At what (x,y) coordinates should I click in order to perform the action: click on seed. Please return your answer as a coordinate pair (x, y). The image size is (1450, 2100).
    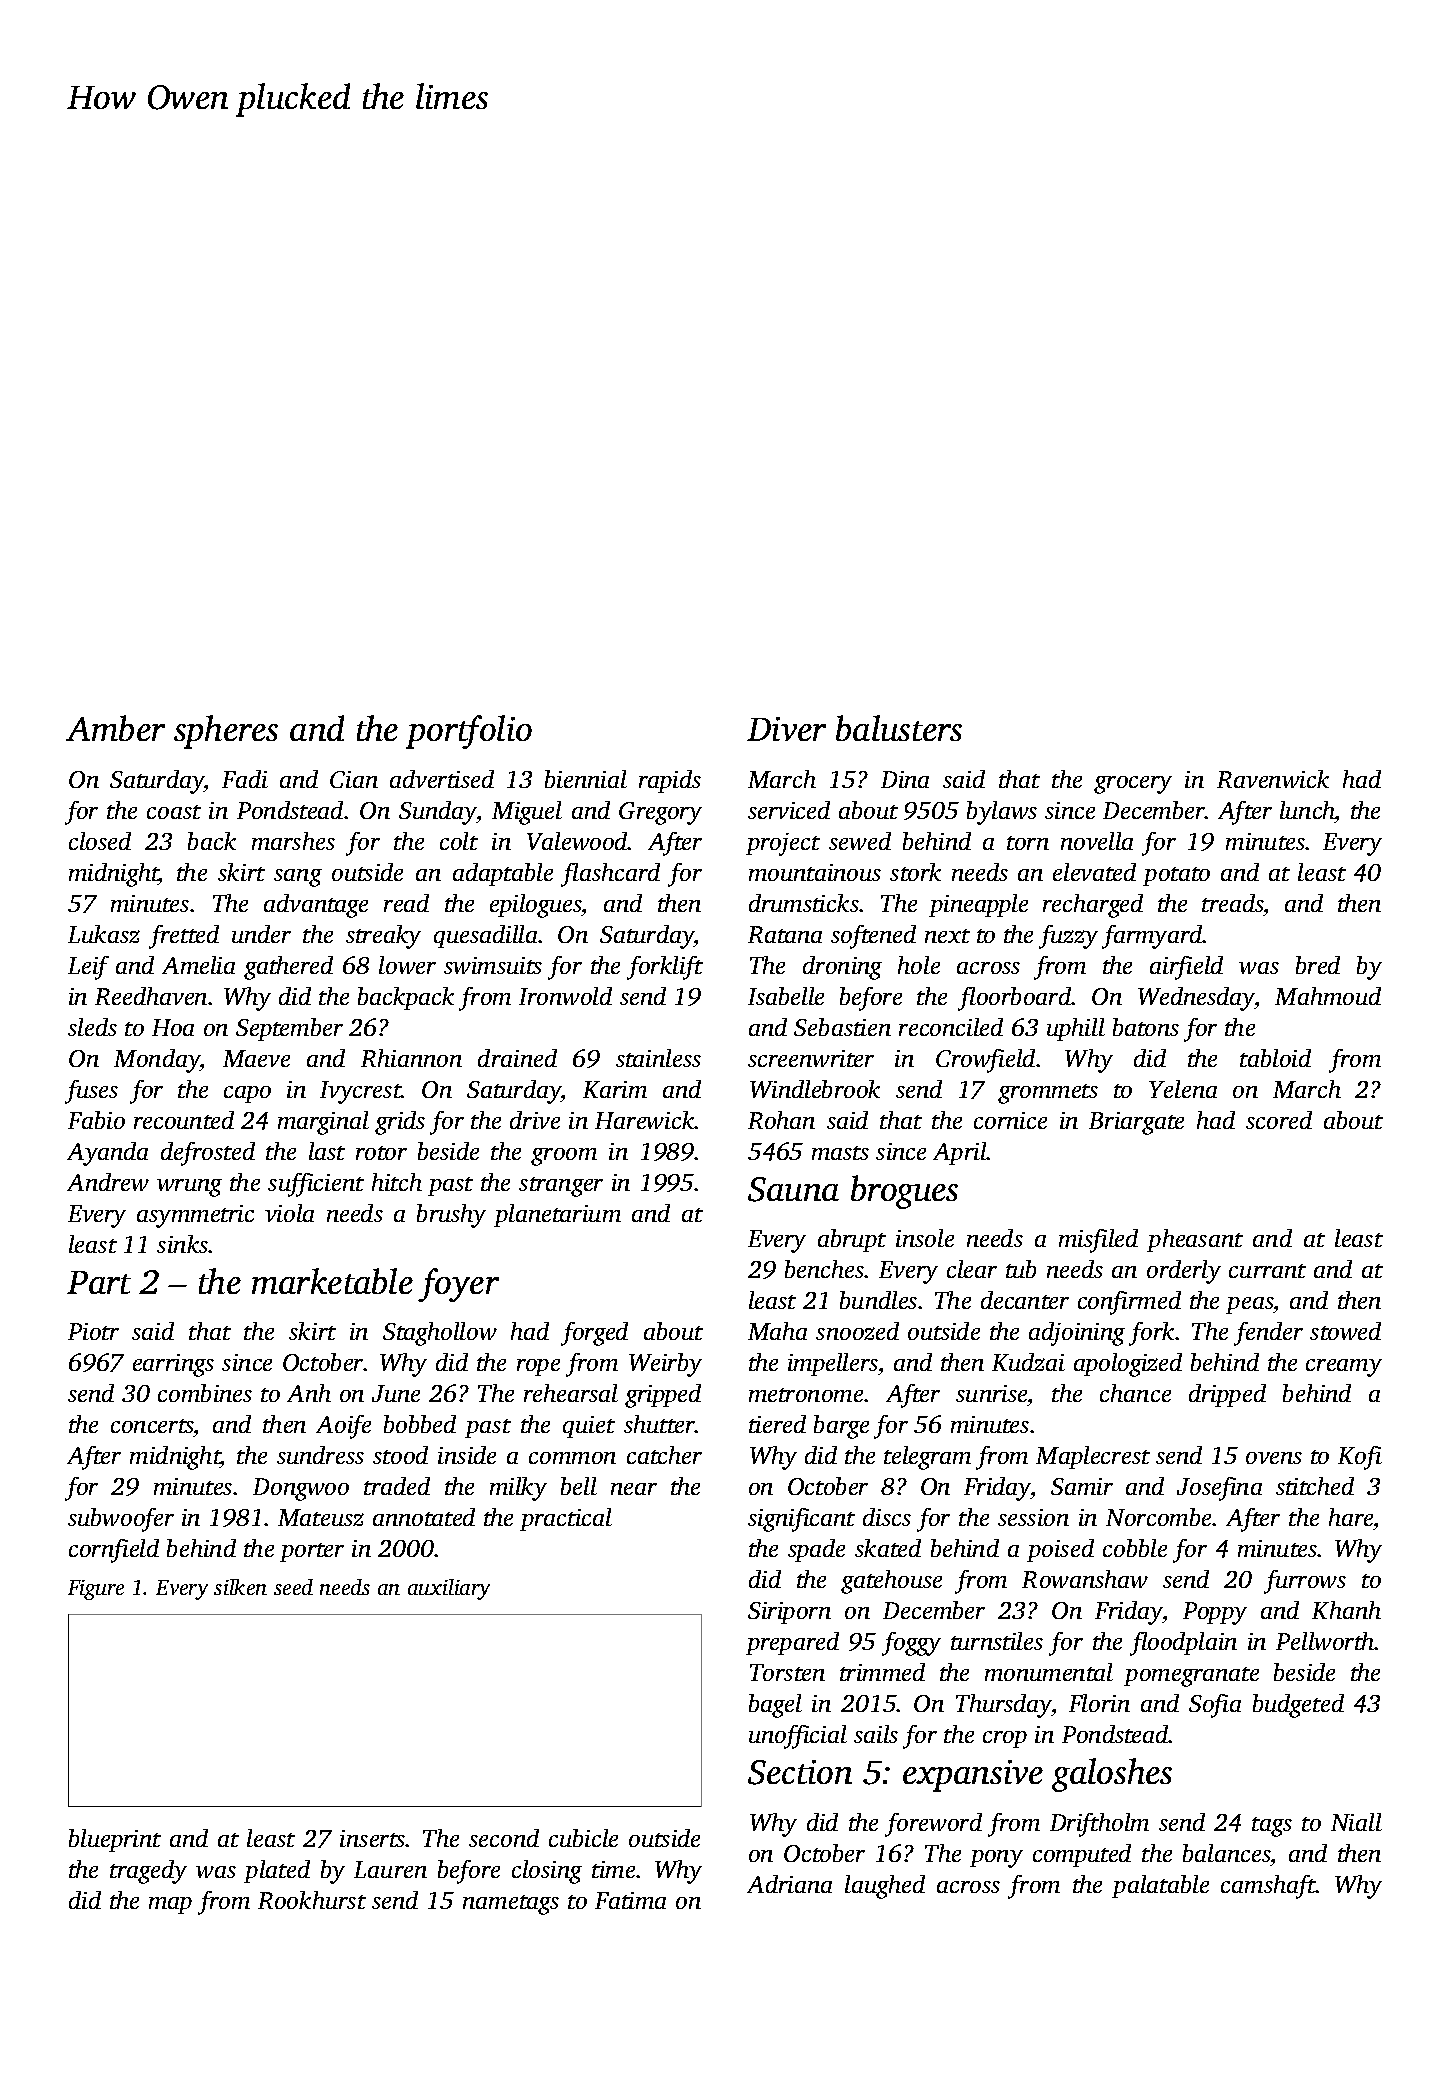
    Looking at the image, I should click on (293, 1587).
